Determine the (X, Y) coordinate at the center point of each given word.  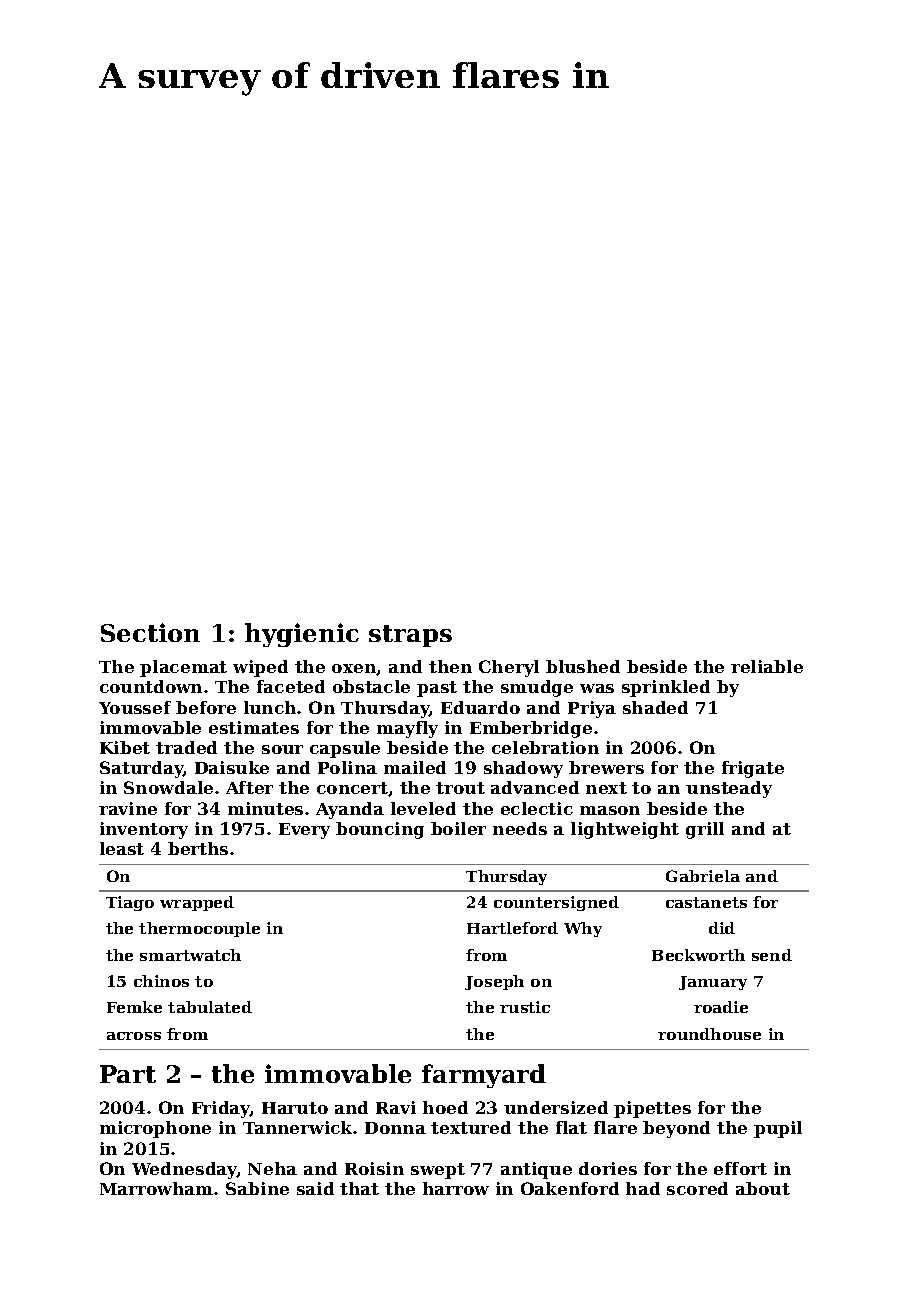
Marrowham (156, 1188)
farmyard (484, 1076)
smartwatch (190, 955)
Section (150, 632)
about (763, 1188)
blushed (583, 666)
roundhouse (709, 1034)
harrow (456, 1188)
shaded (655, 707)
